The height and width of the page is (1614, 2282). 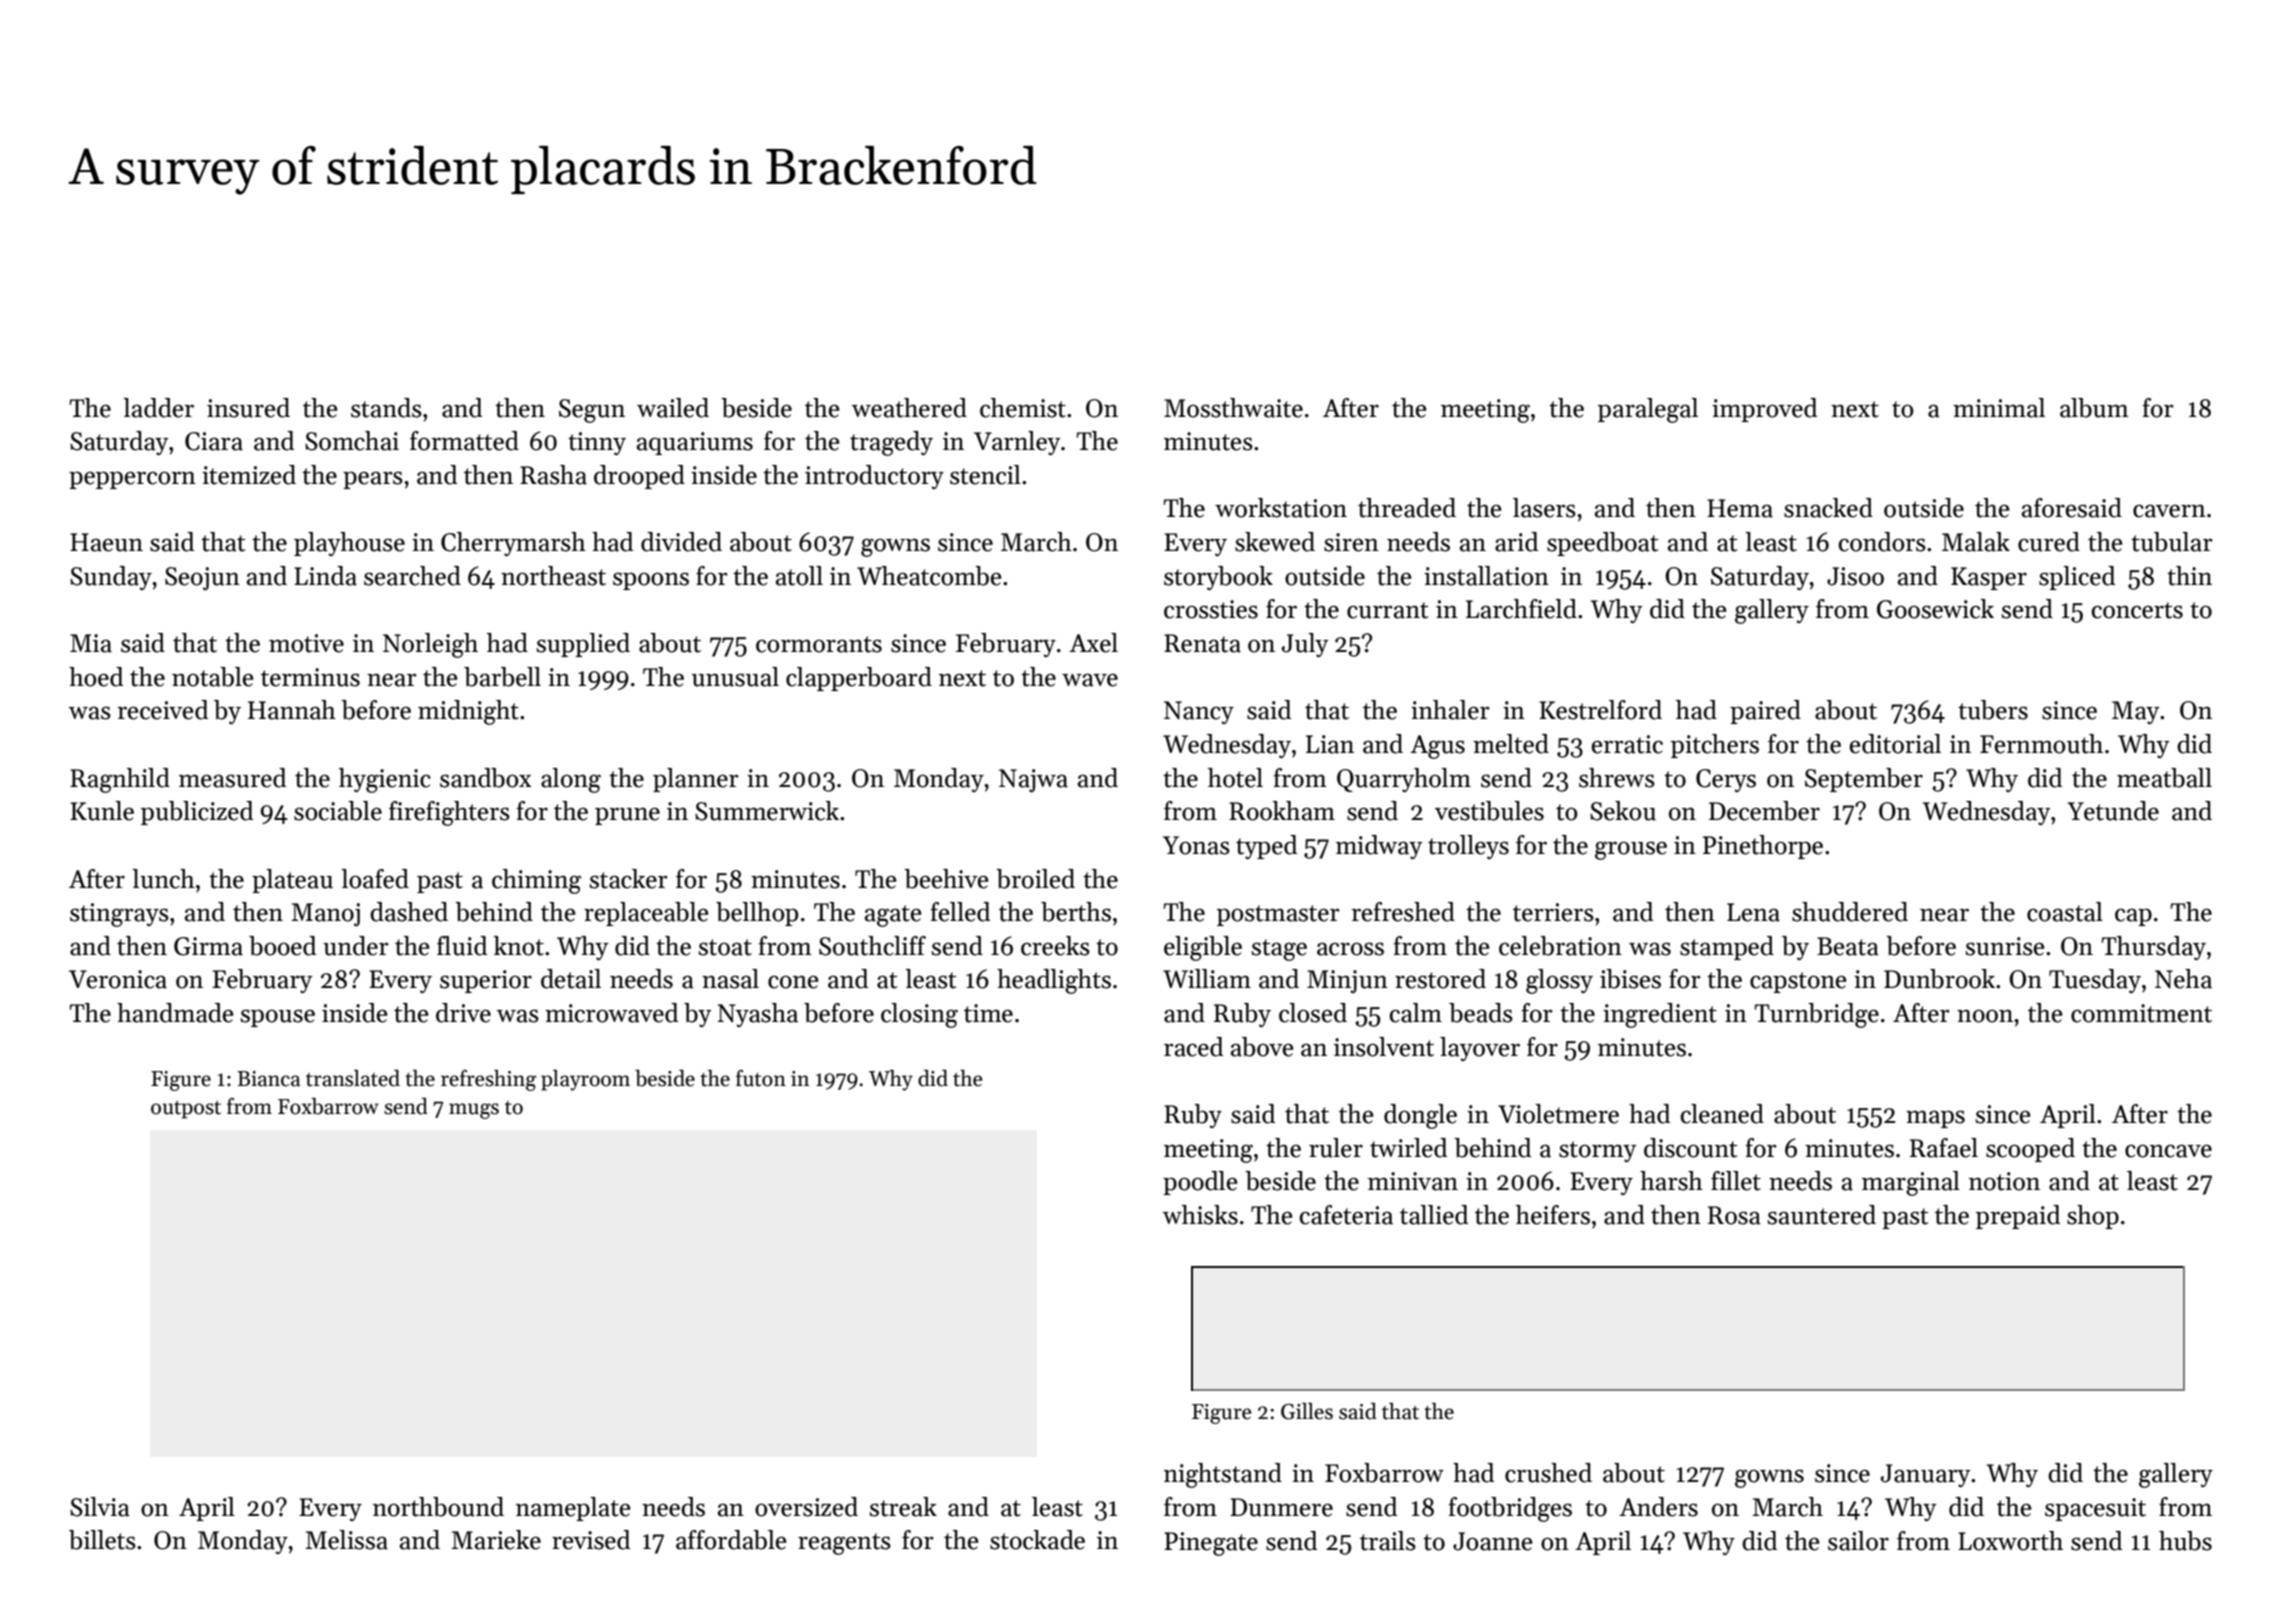 I want to click on workstation, so click(x=1281, y=508).
